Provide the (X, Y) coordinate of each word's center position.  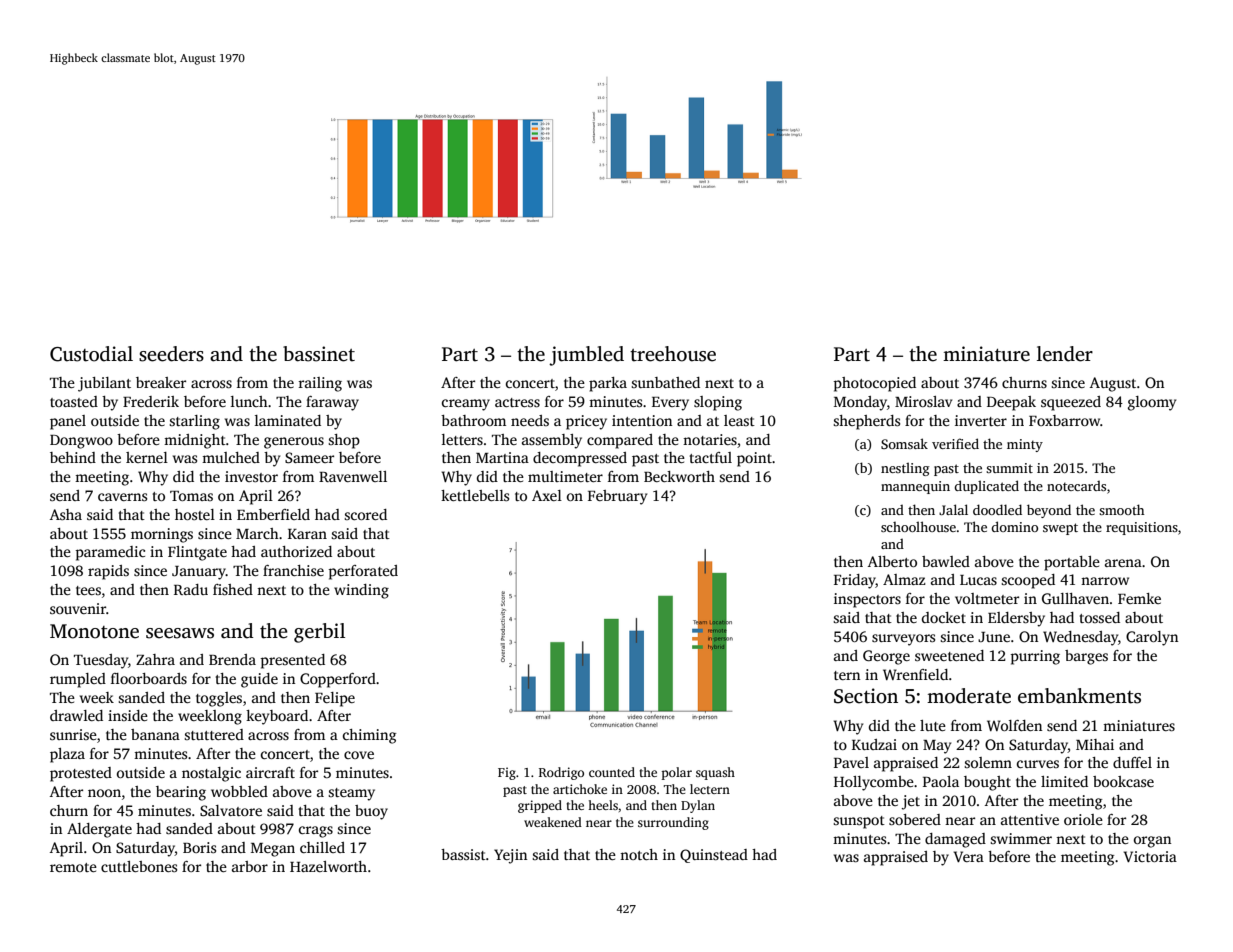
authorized (296, 551)
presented (292, 661)
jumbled (586, 356)
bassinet (319, 354)
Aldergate (99, 830)
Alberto (892, 561)
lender (1065, 354)
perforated (363, 572)
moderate (969, 696)
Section (866, 696)
